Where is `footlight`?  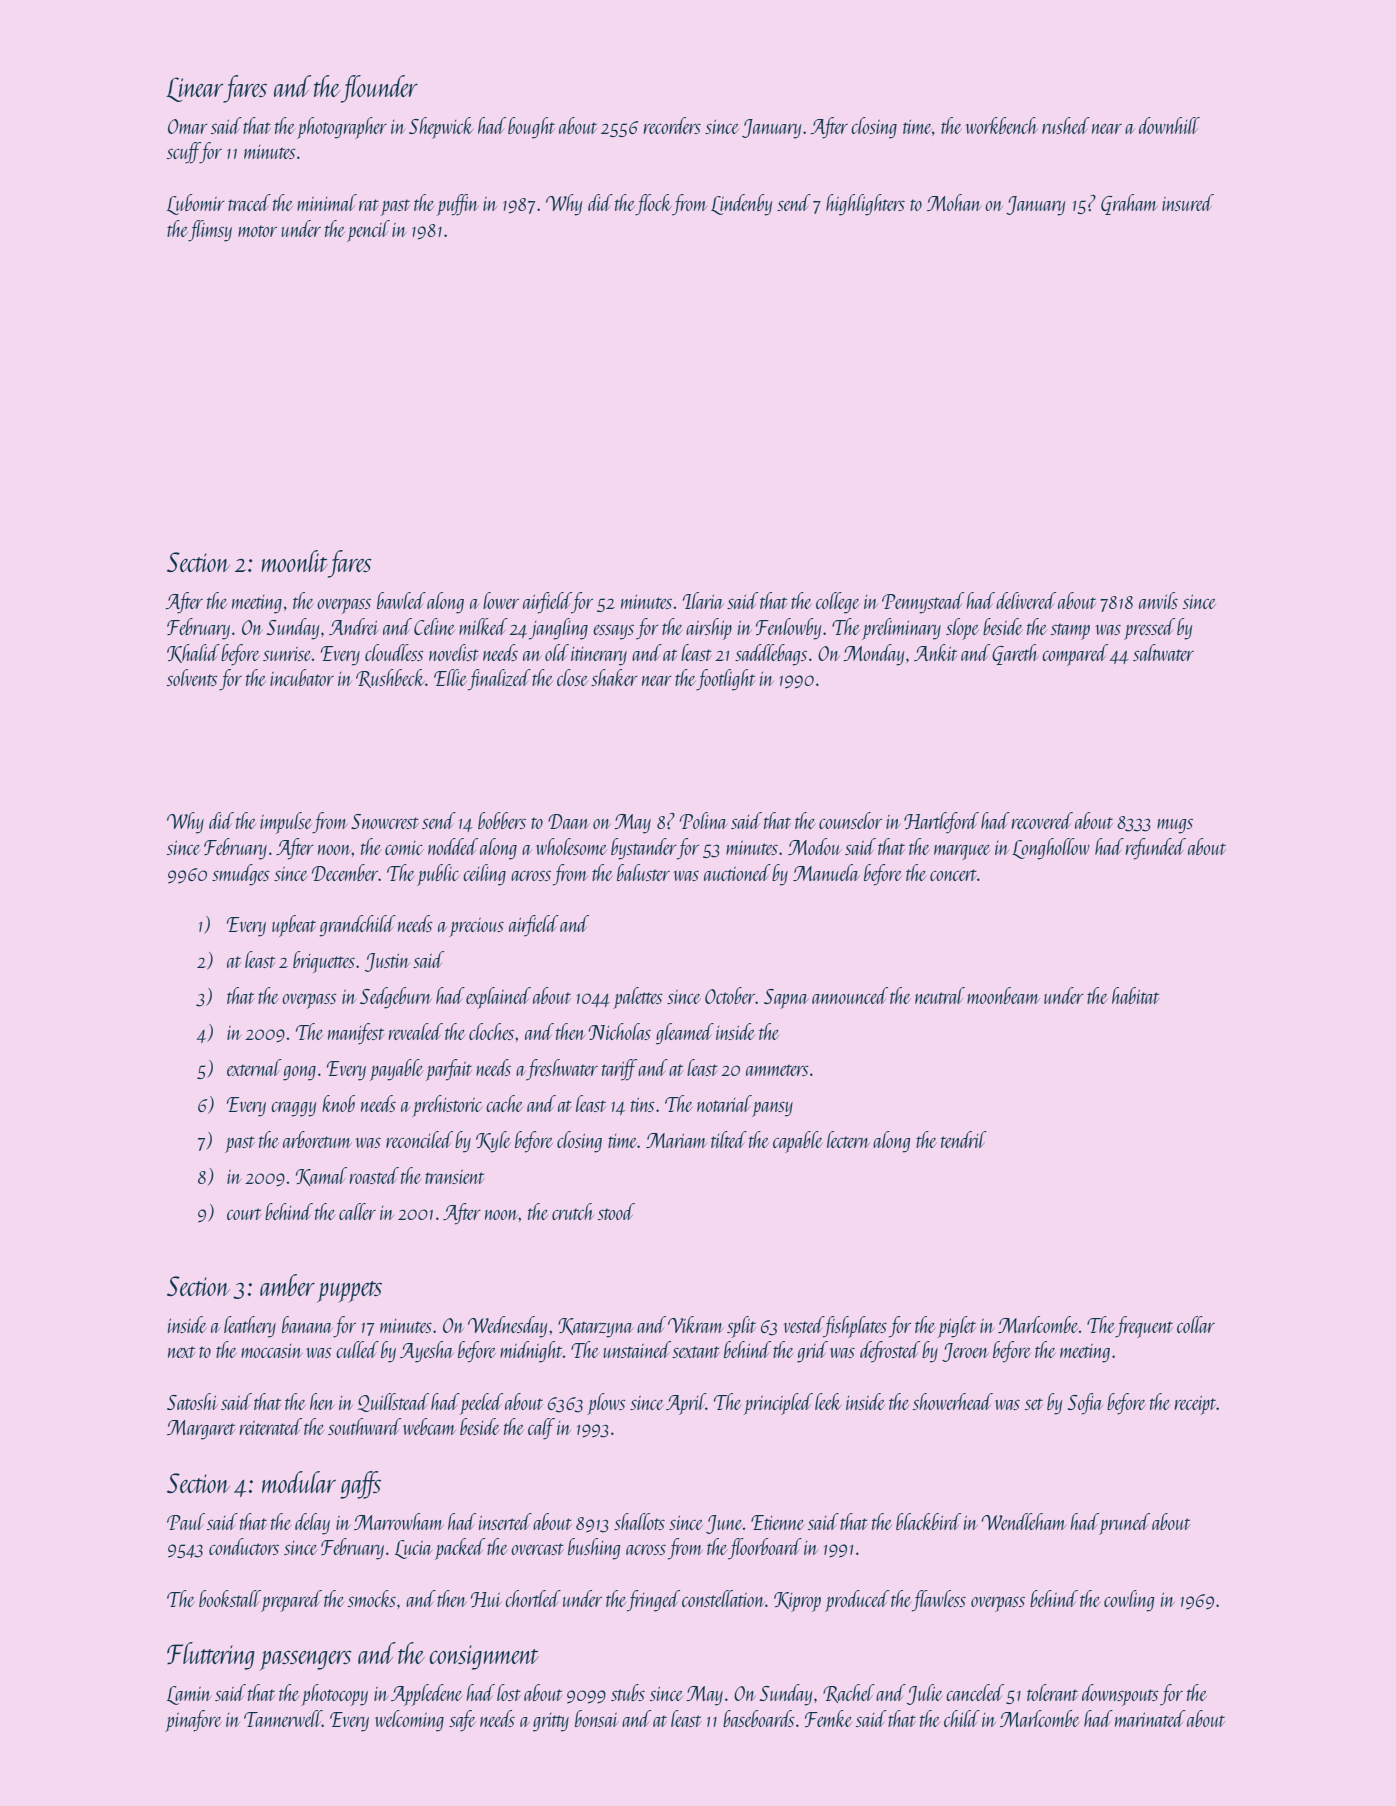
footlight is located at coordinates (725, 680).
